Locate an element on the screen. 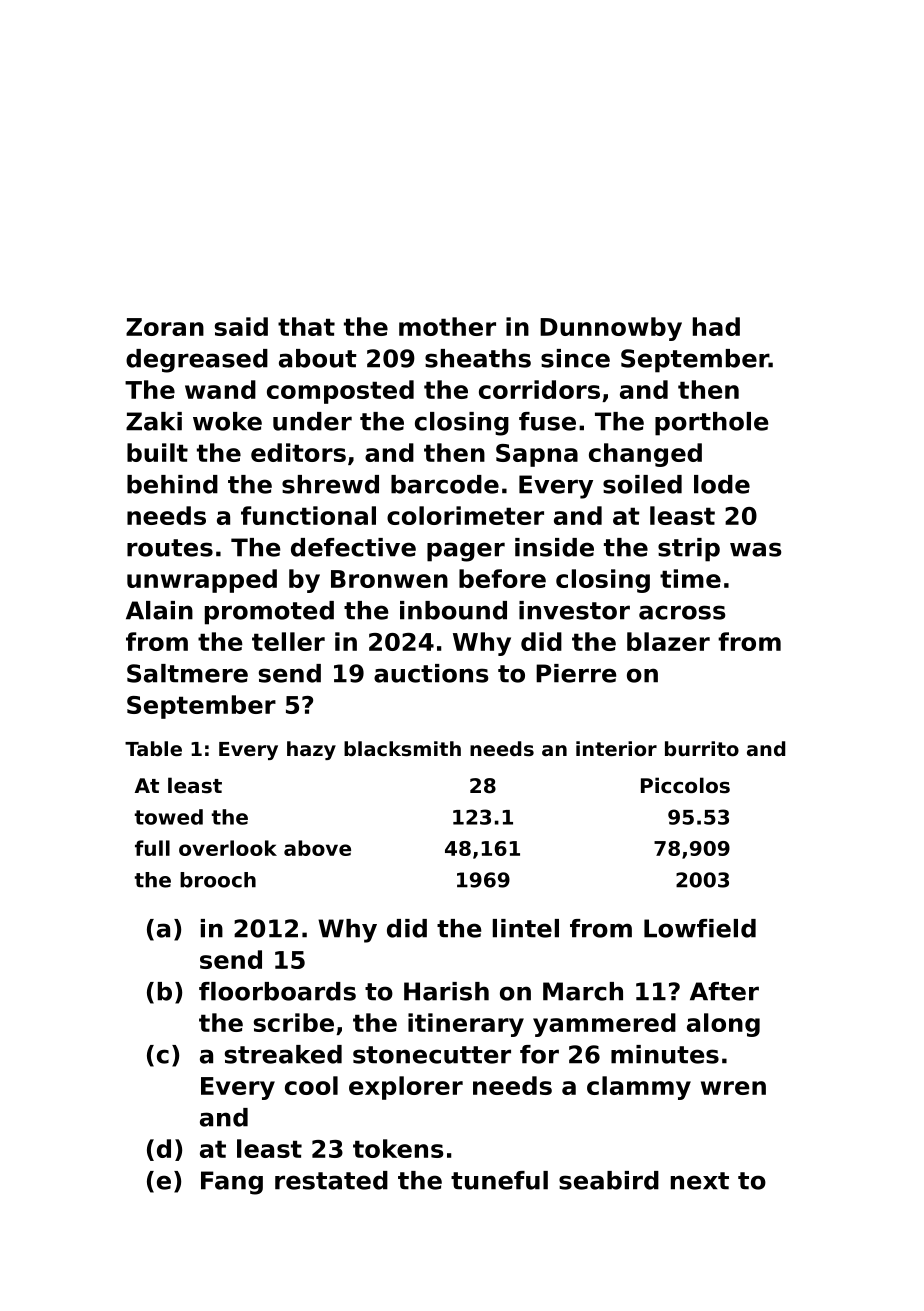  built is located at coordinates (157, 452).
